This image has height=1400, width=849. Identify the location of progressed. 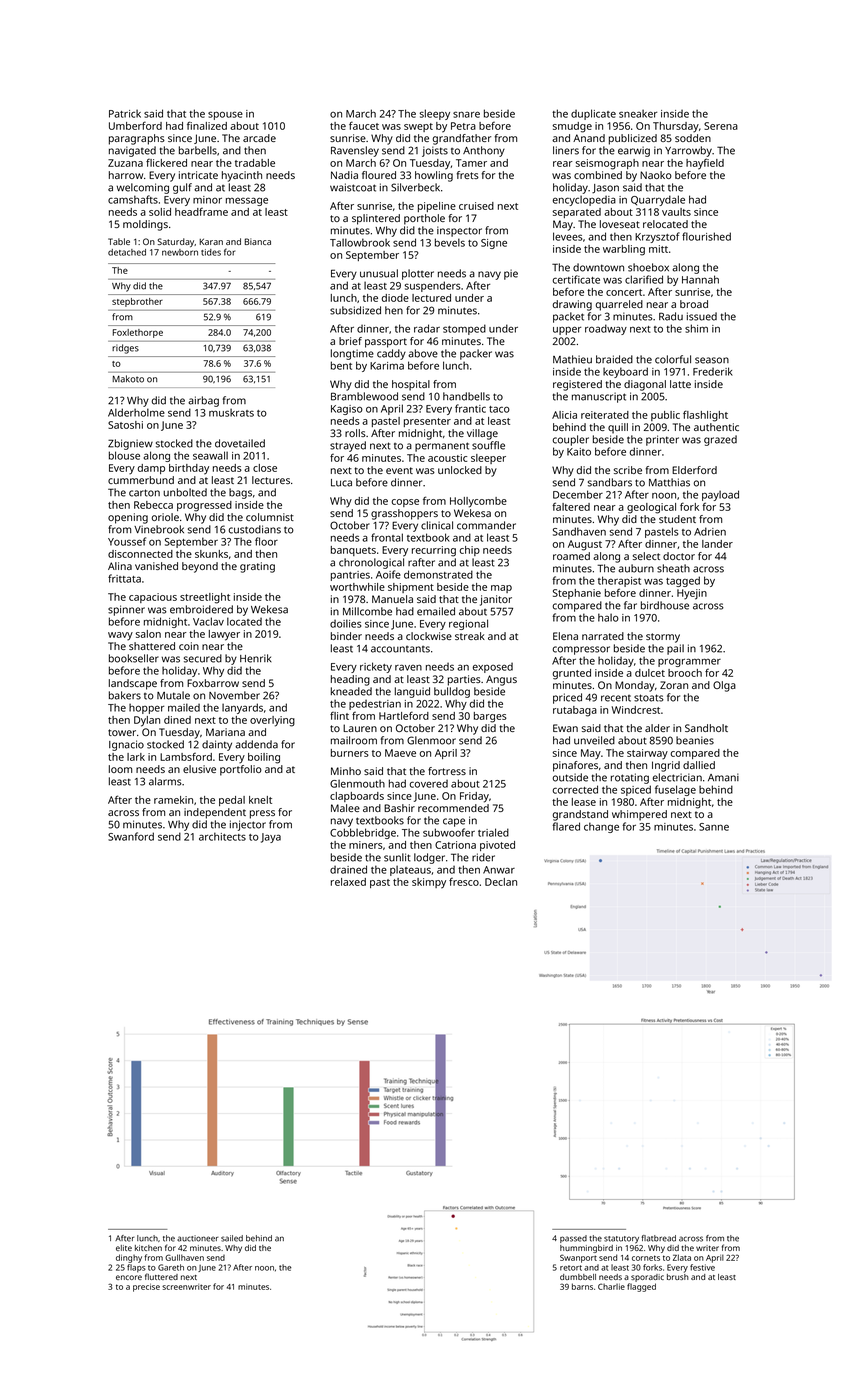
(204, 506).
